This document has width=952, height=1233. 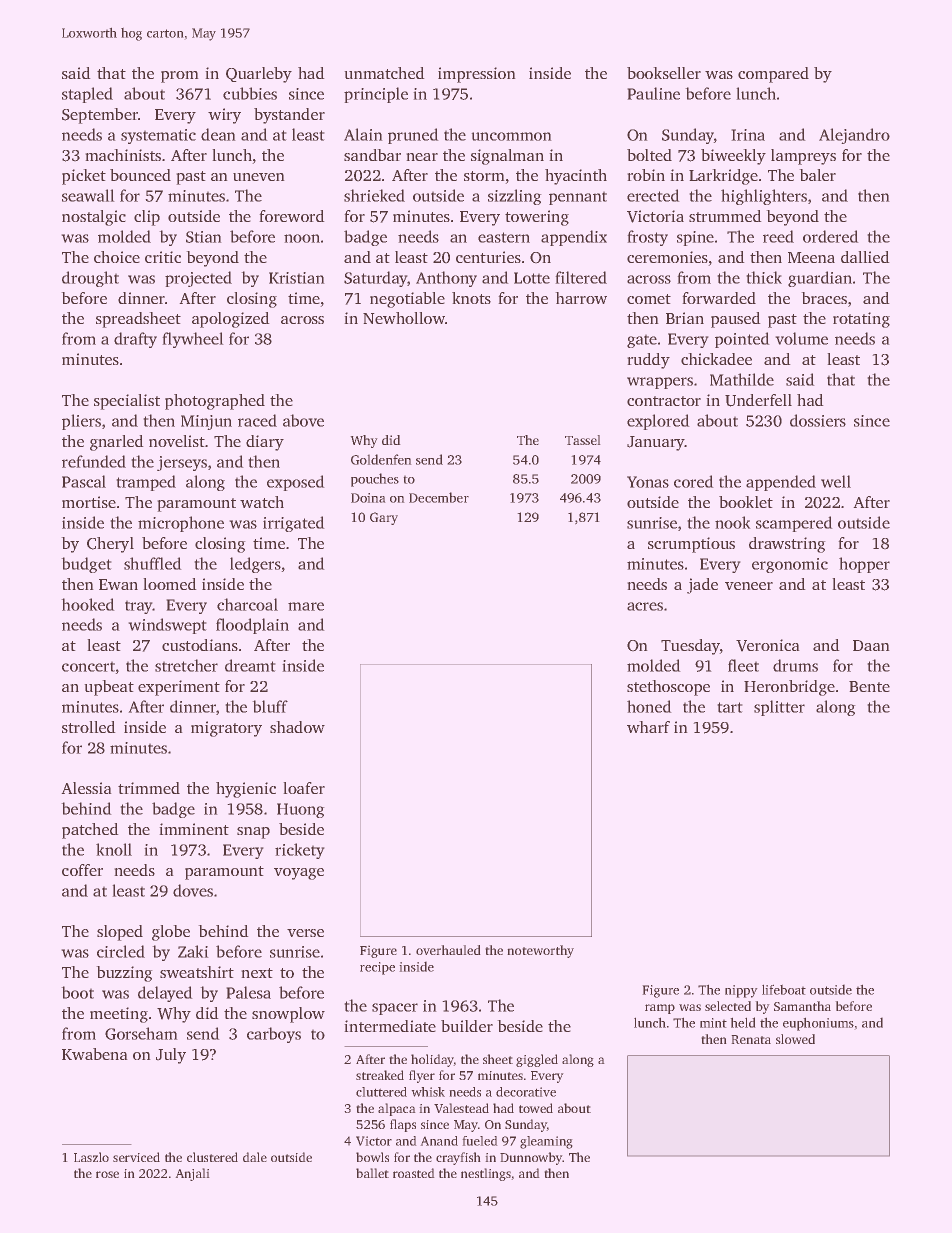 I want to click on globe, so click(x=171, y=933).
